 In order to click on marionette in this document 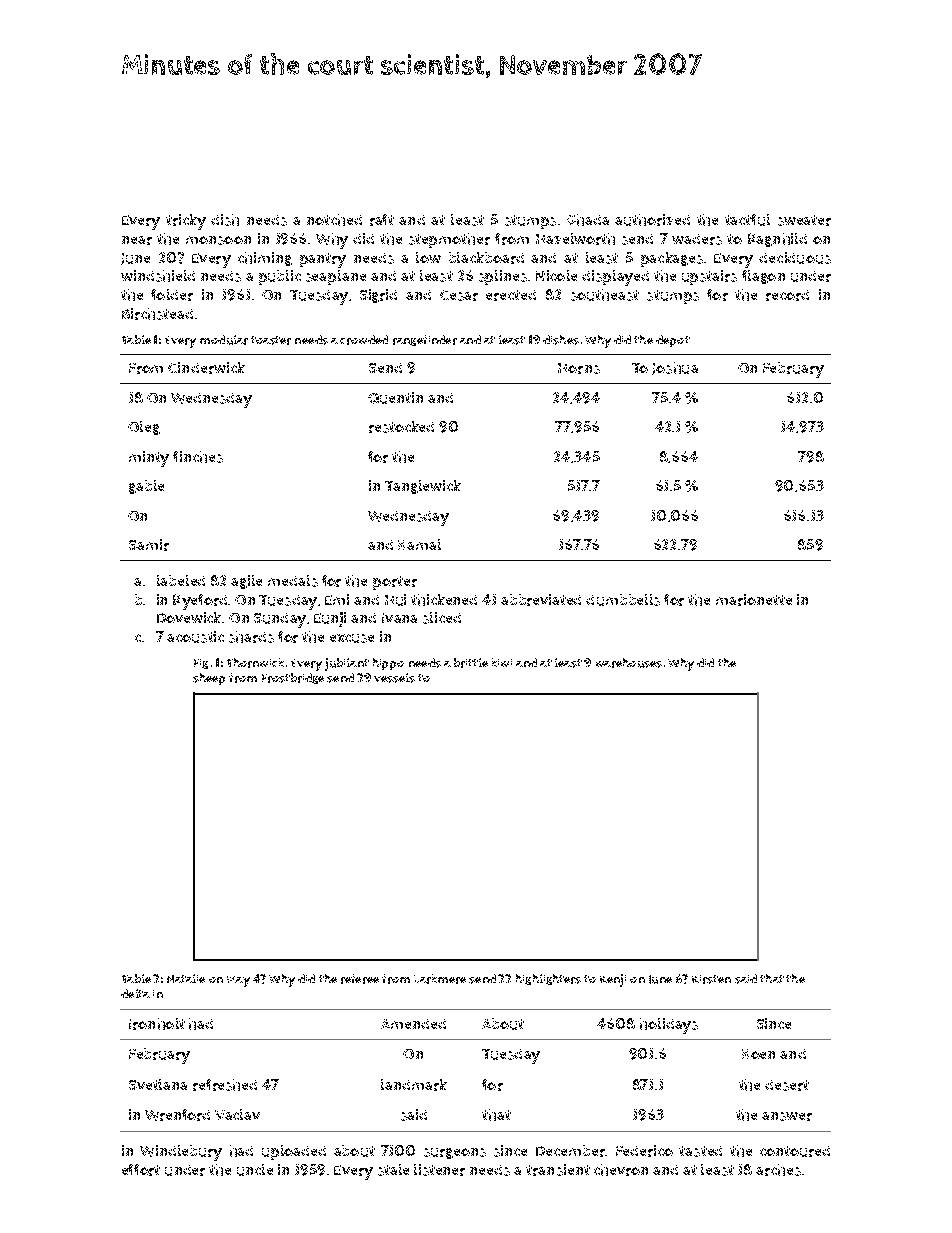, I will do `click(754, 600)`.
